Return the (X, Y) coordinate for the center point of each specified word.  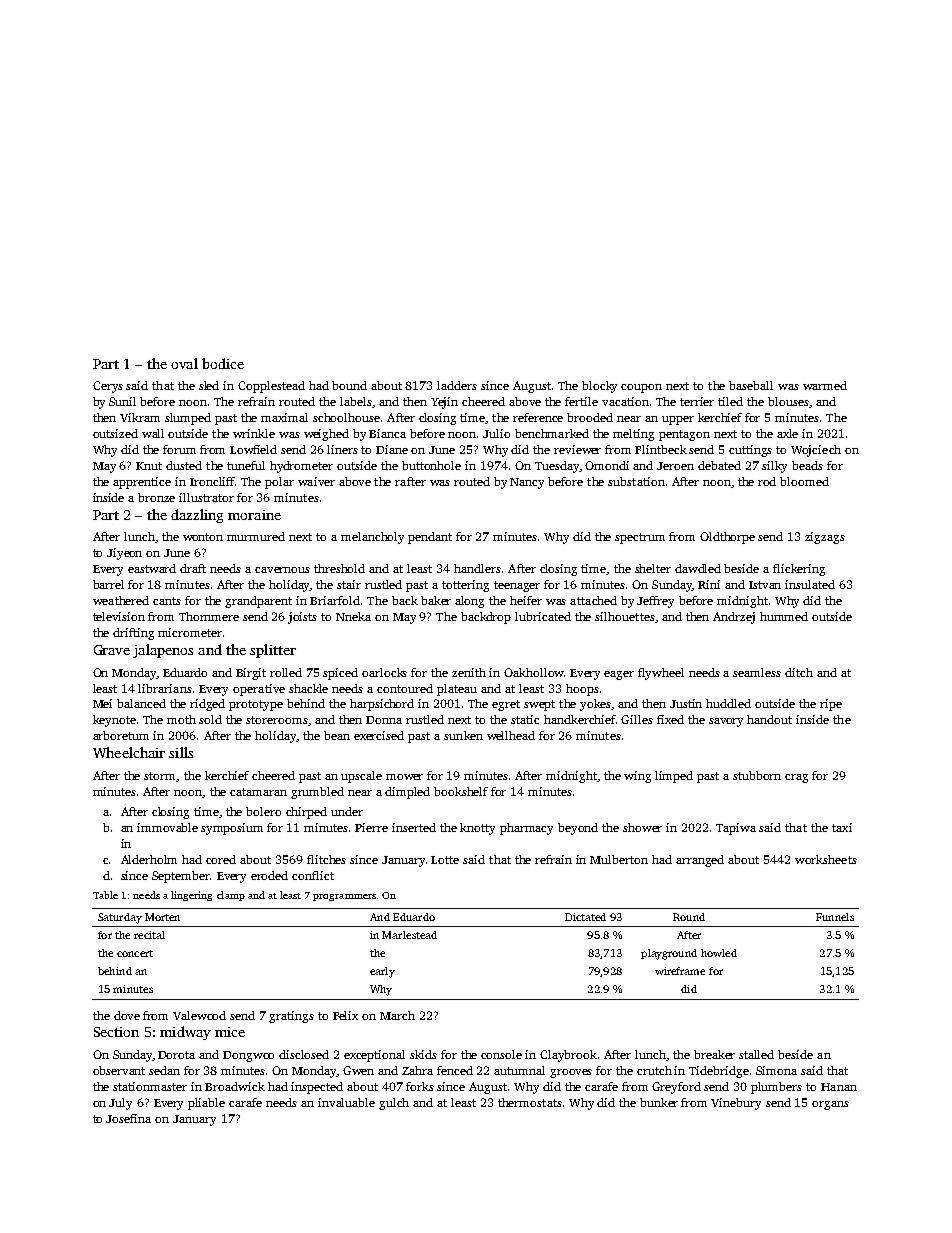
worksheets (826, 859)
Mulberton (619, 859)
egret (506, 705)
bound (349, 385)
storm (159, 776)
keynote (114, 721)
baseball (751, 385)
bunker (659, 1102)
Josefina (128, 1118)
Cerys (108, 387)
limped (674, 777)
